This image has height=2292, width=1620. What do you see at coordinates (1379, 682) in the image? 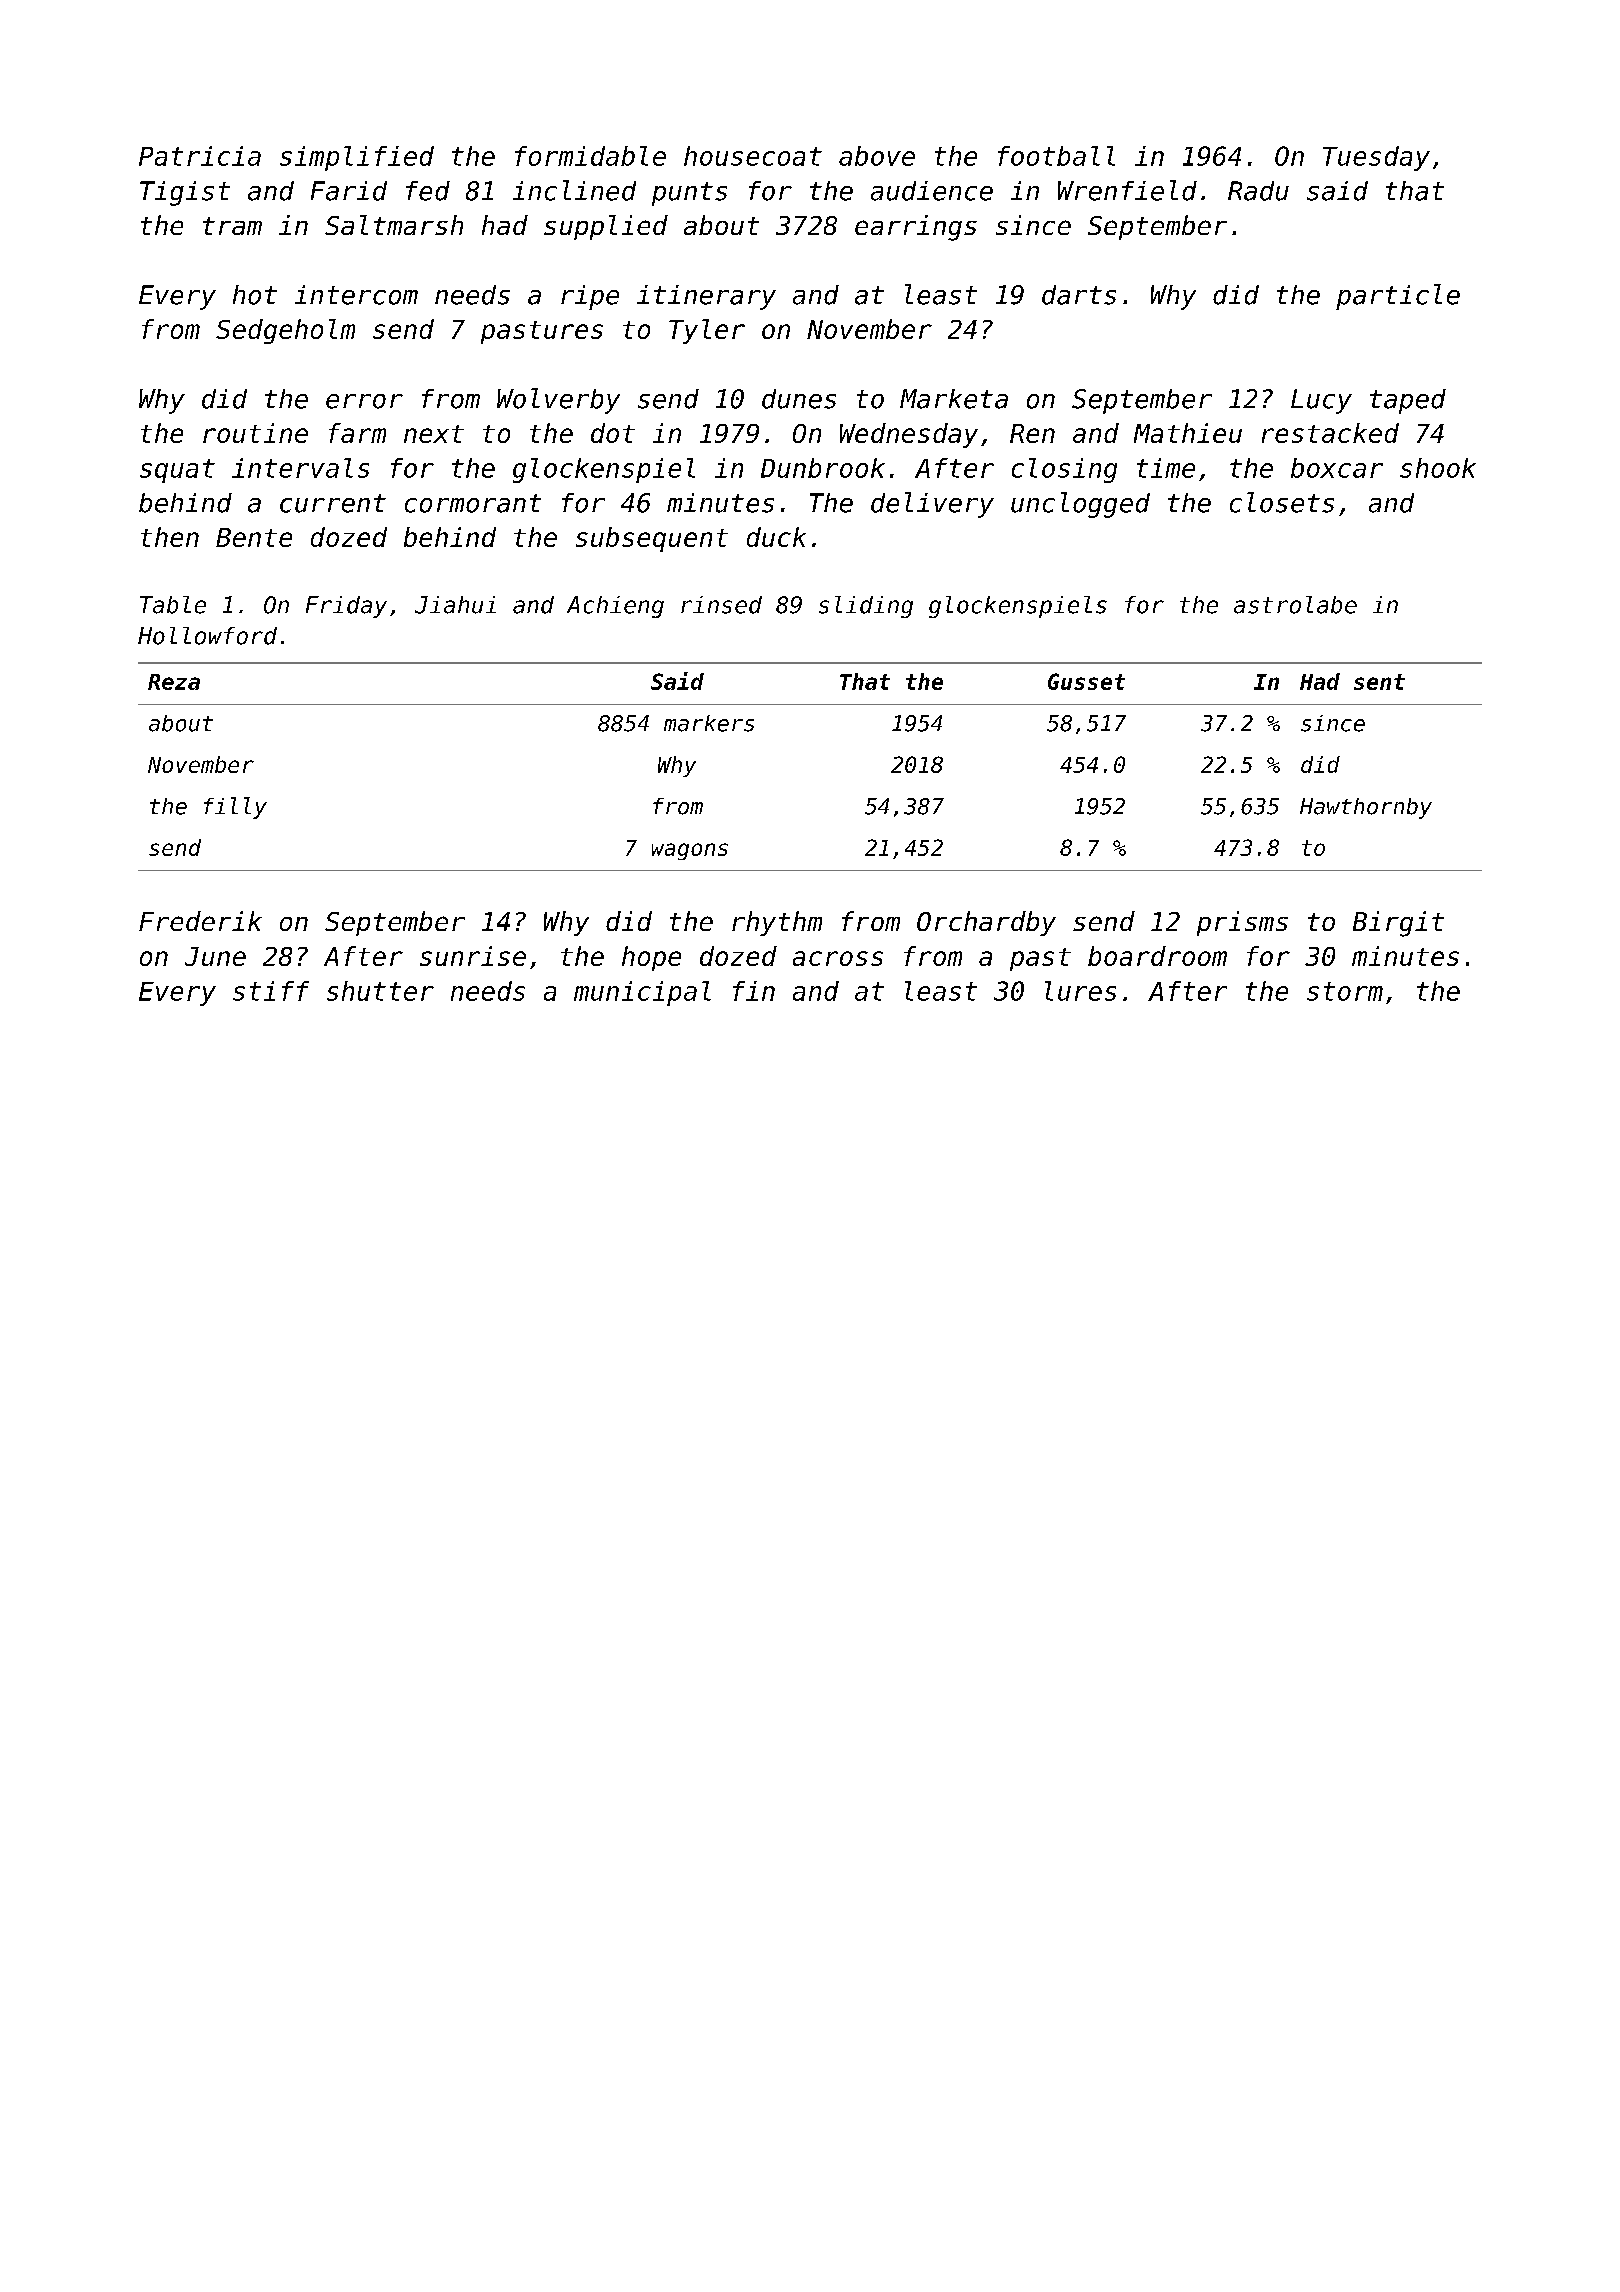
I see `sent` at bounding box center [1379, 682].
